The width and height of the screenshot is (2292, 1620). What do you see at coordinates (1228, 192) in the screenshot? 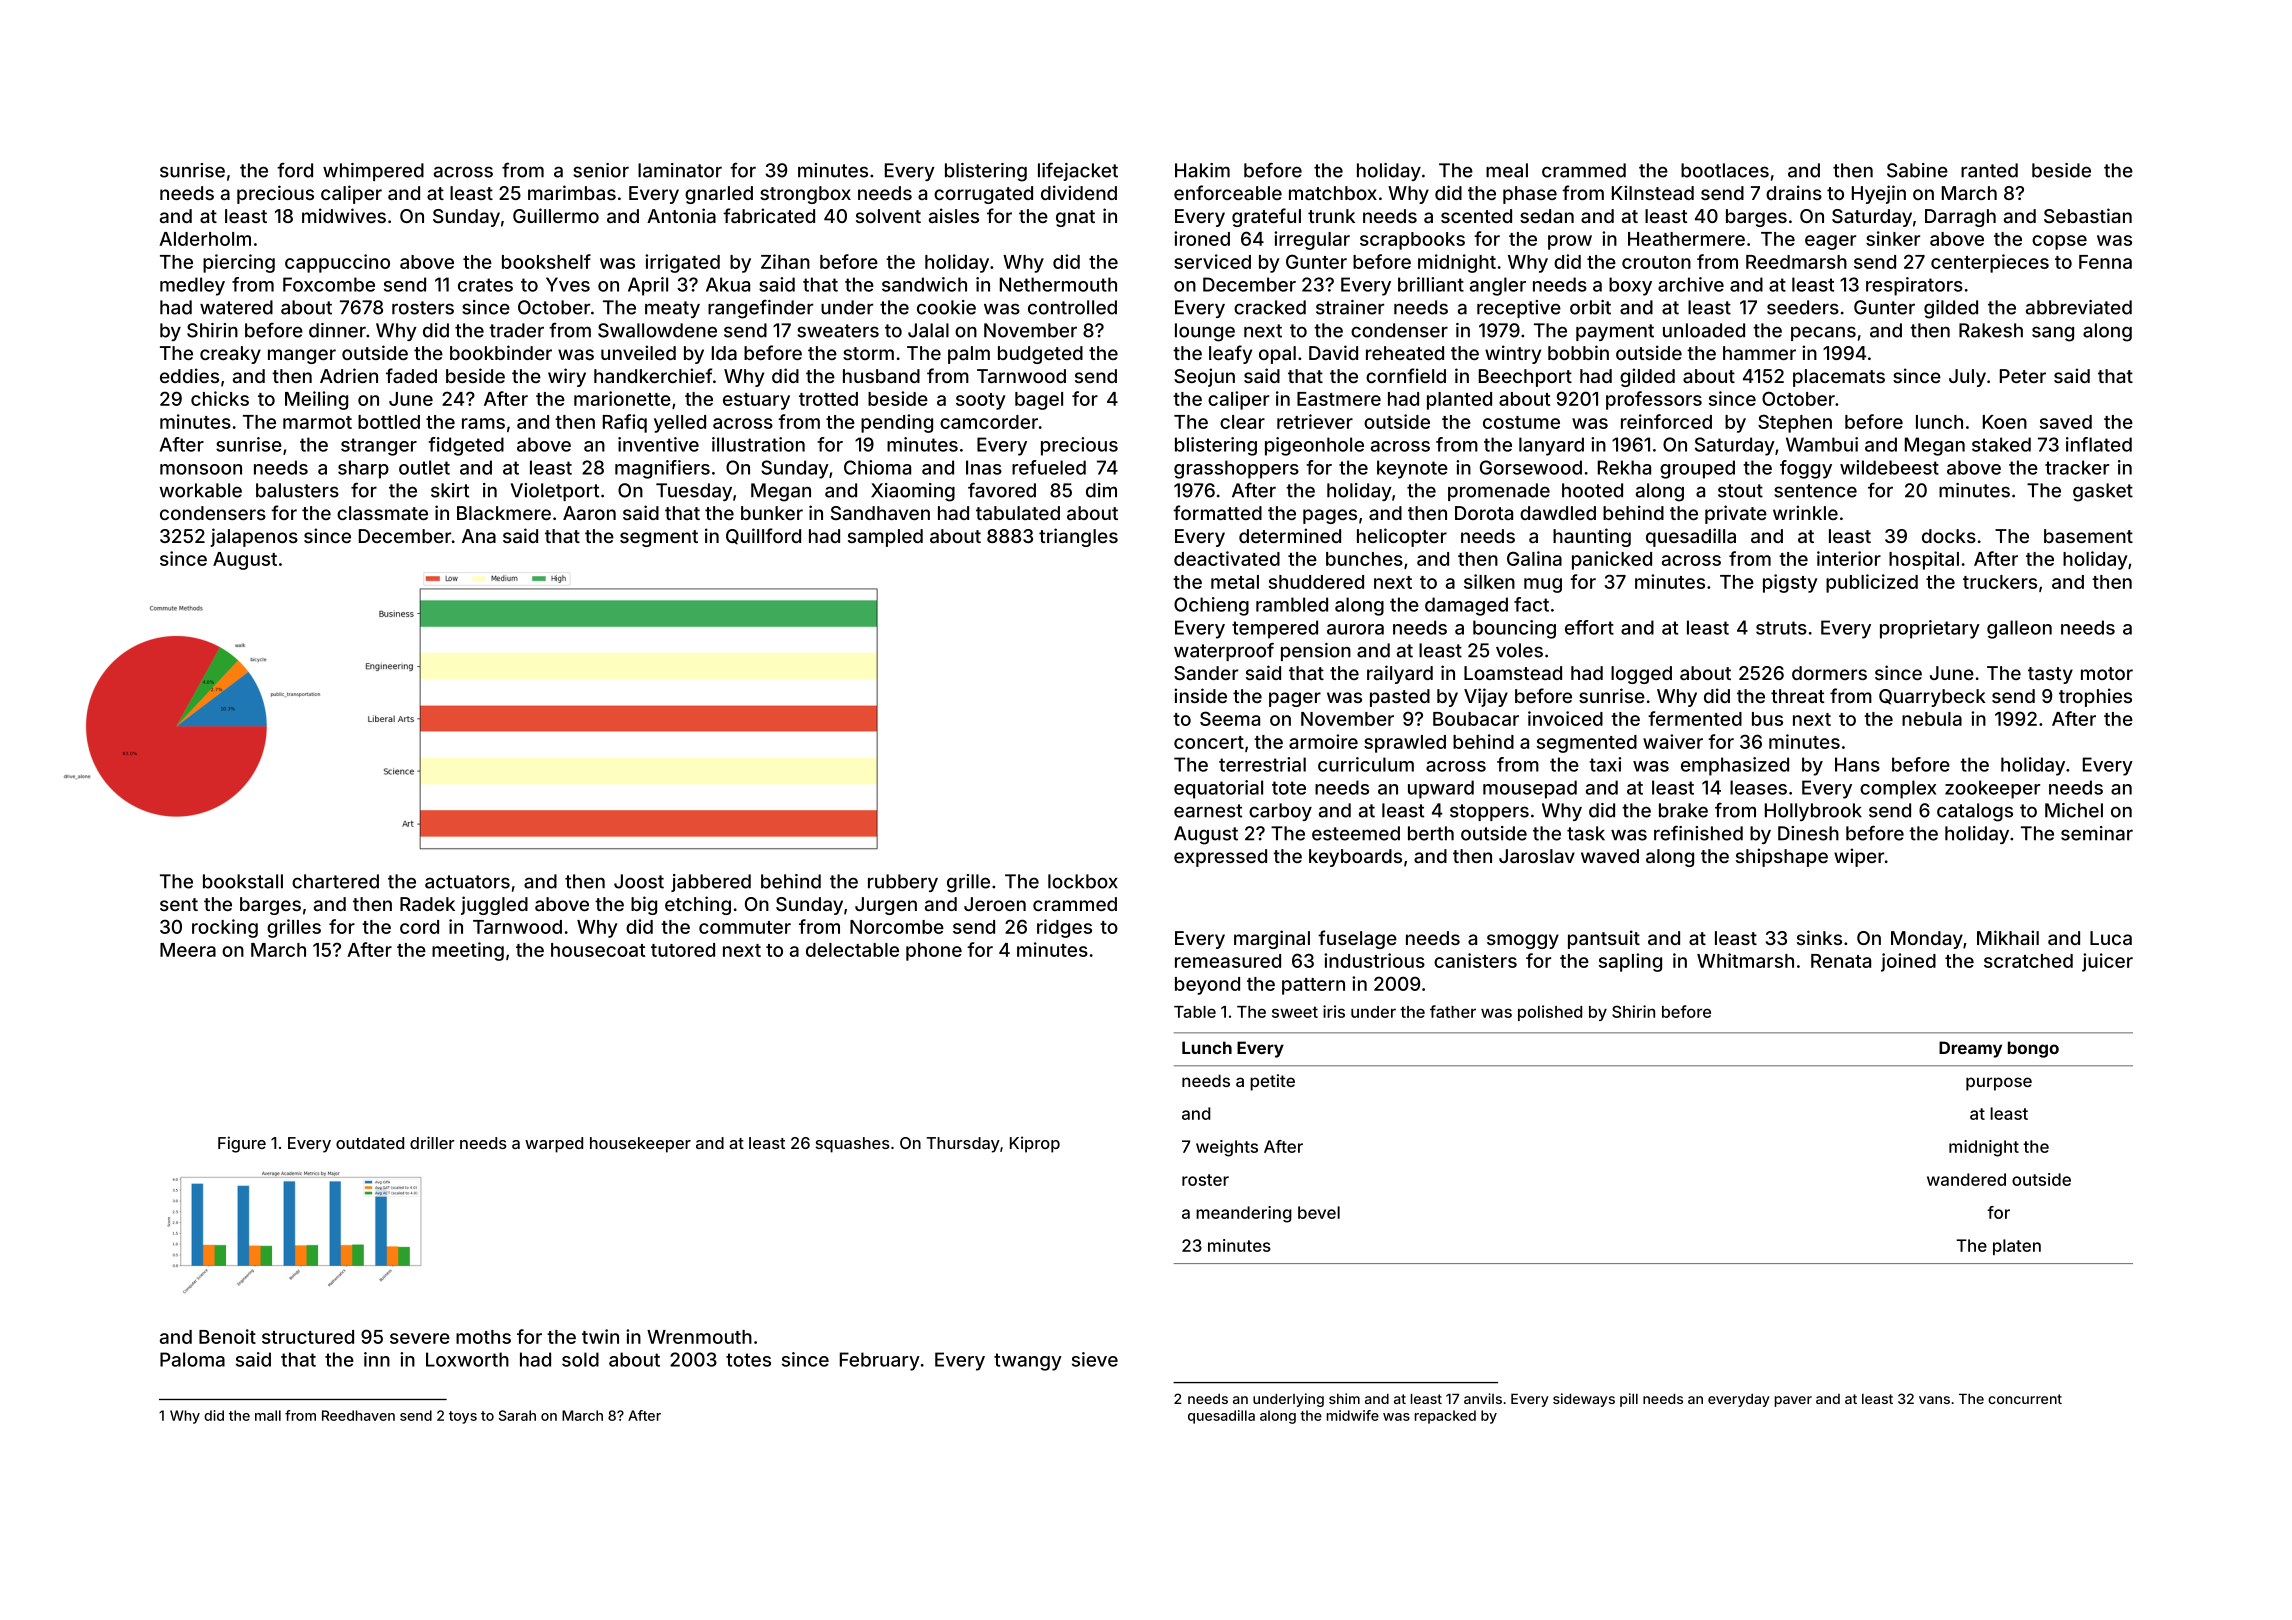
I see `enforceable` at bounding box center [1228, 192].
